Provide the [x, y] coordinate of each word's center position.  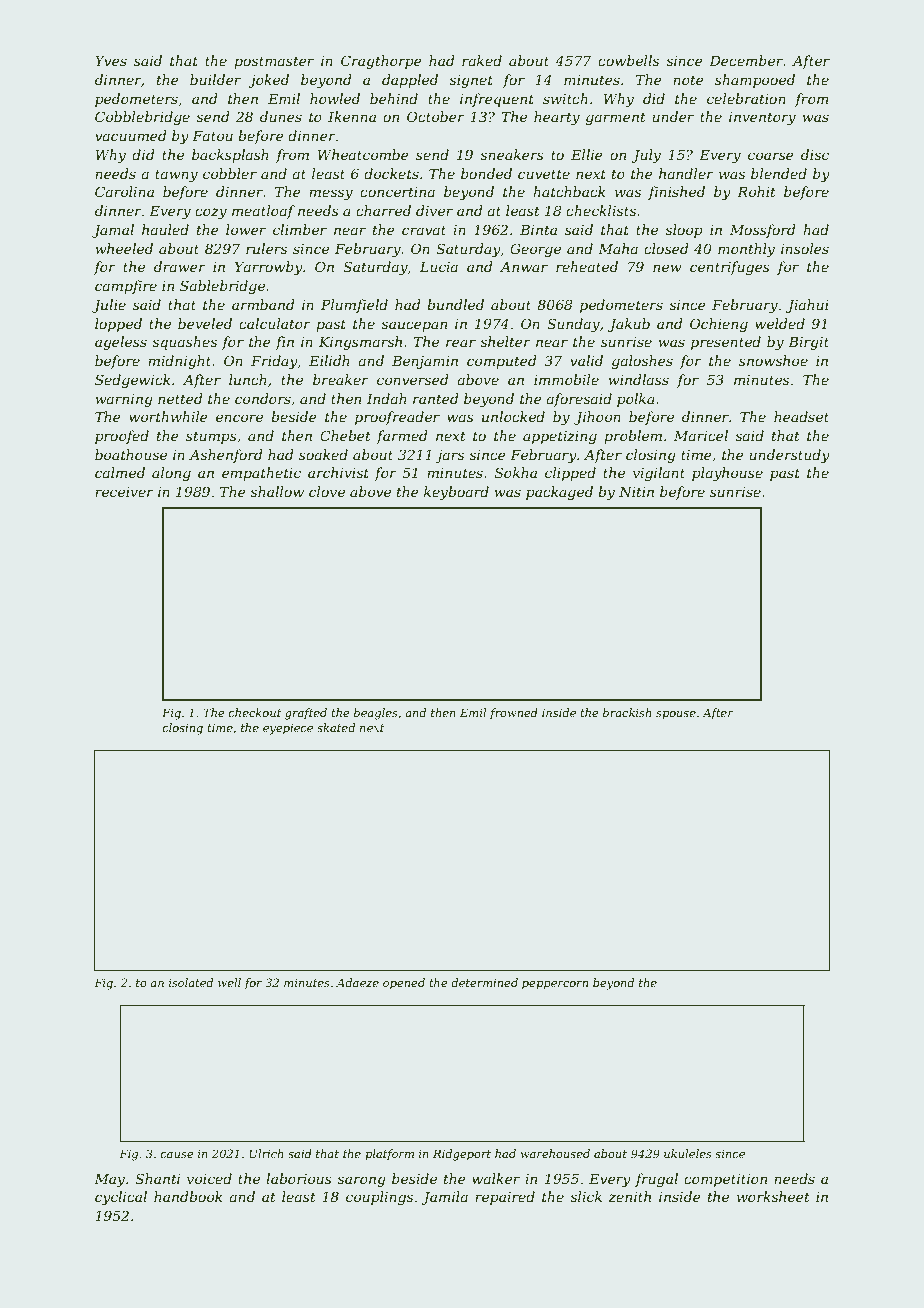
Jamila [444, 1198]
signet [471, 81]
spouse [676, 715]
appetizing [560, 437]
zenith [629, 1197]
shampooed [755, 81]
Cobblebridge [142, 118]
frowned [514, 714]
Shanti [157, 1178]
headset [801, 416]
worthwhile [168, 416]
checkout [254, 712]
